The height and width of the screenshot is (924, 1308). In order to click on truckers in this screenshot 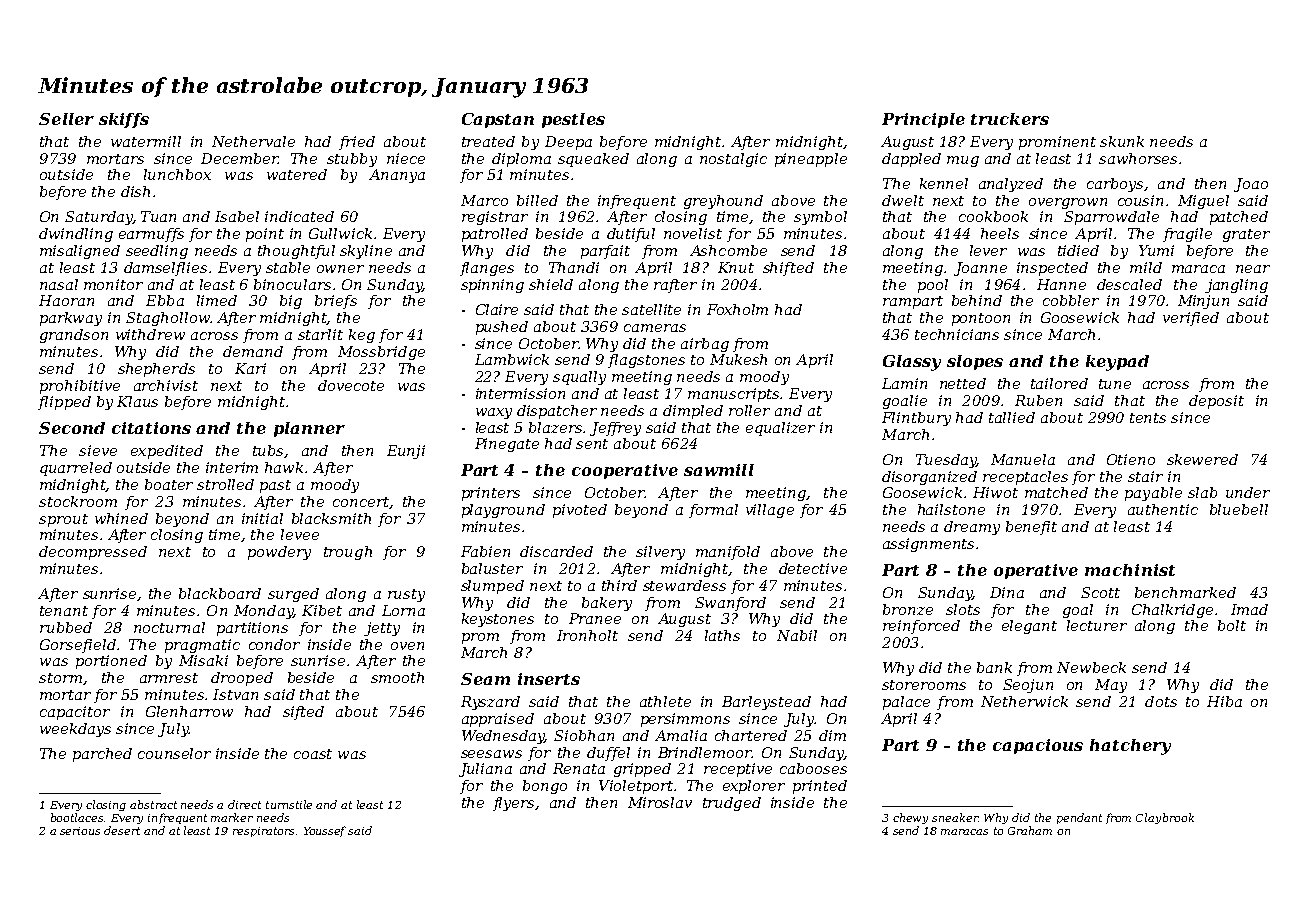, I will do `click(1010, 119)`.
